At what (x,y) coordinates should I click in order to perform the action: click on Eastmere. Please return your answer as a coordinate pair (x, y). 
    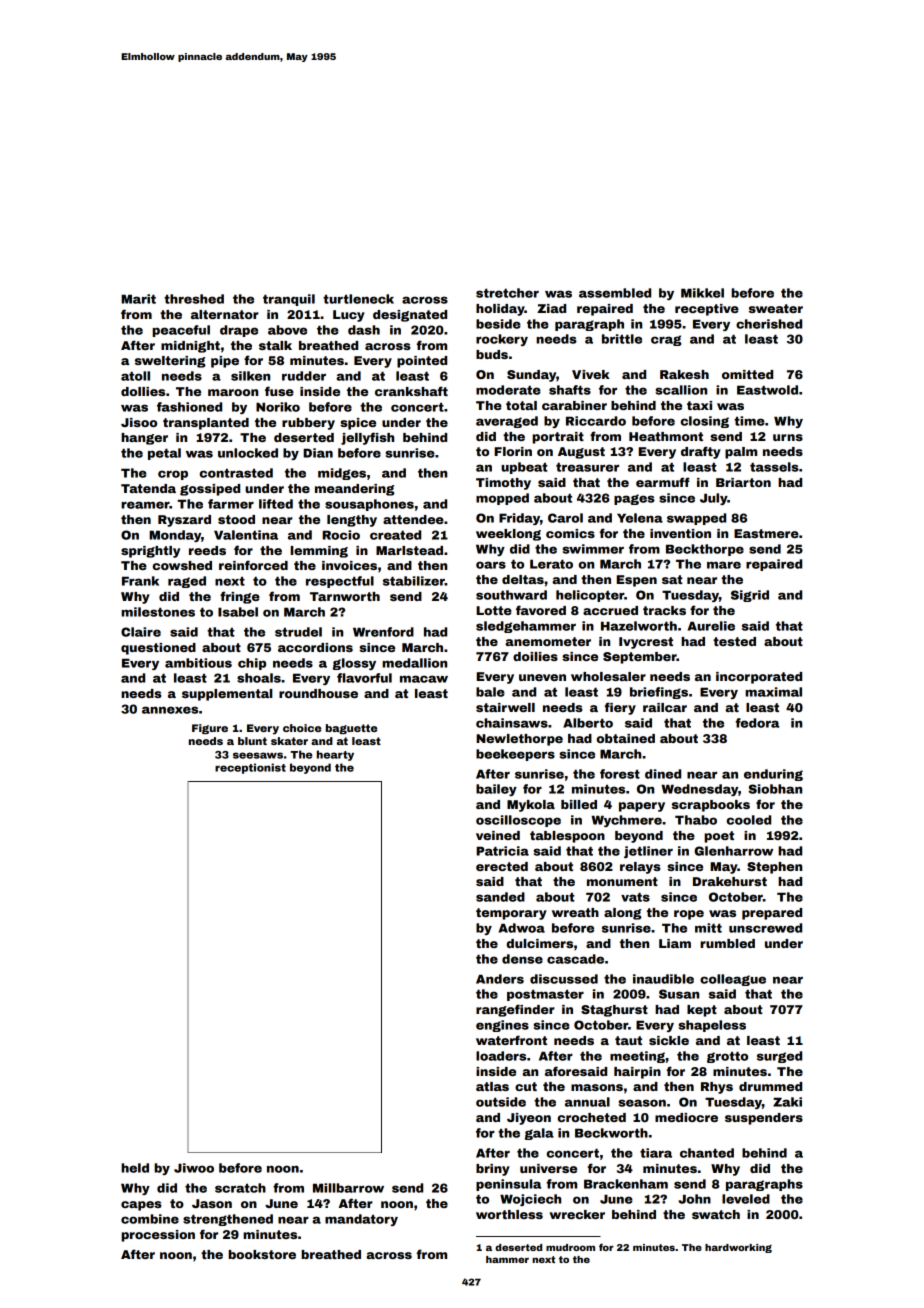
    Looking at the image, I should click on (766, 533).
